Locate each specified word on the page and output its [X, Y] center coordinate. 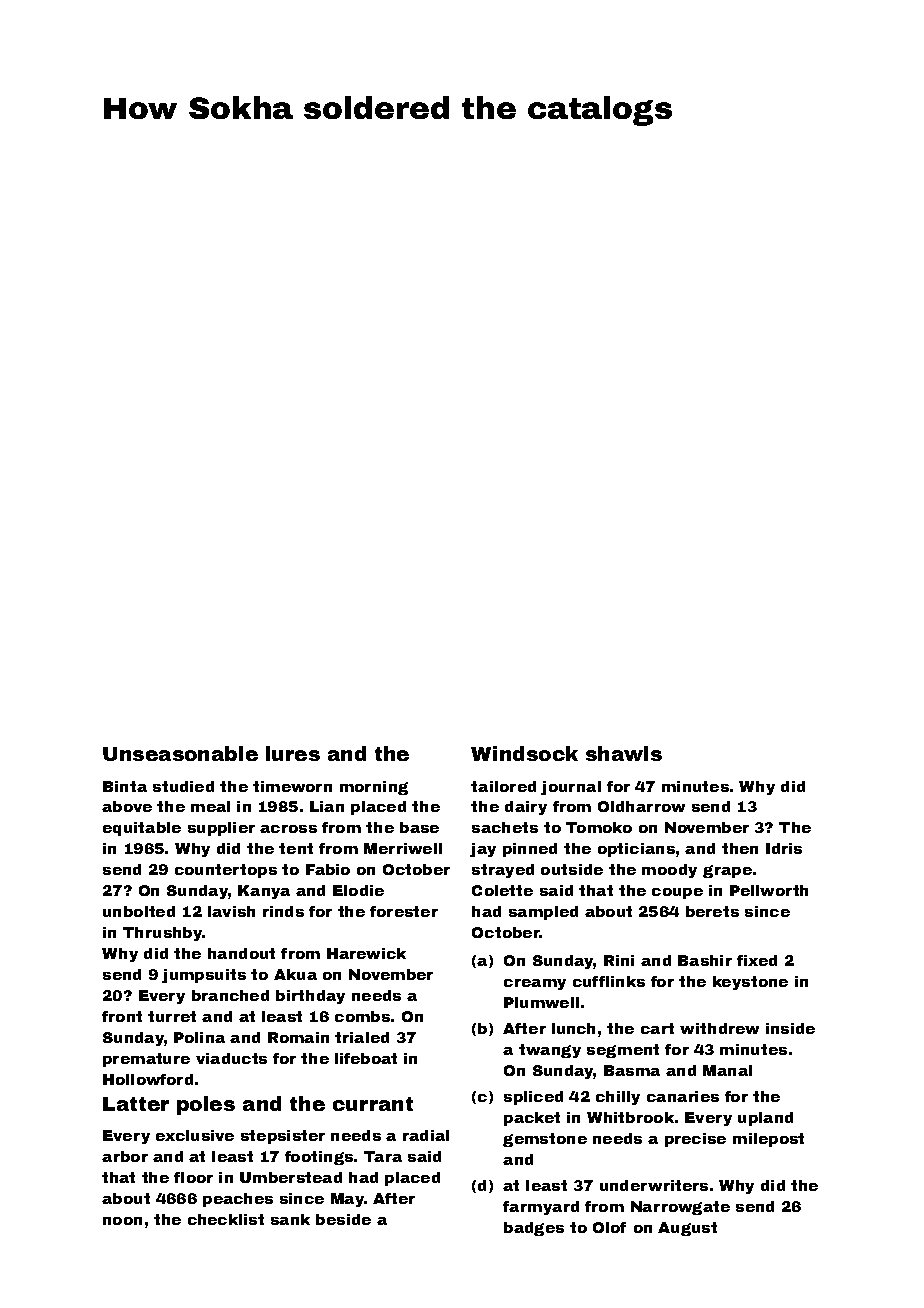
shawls [624, 753]
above [127, 806]
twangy [550, 1051]
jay [483, 850]
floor [193, 1177]
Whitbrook [630, 1117]
